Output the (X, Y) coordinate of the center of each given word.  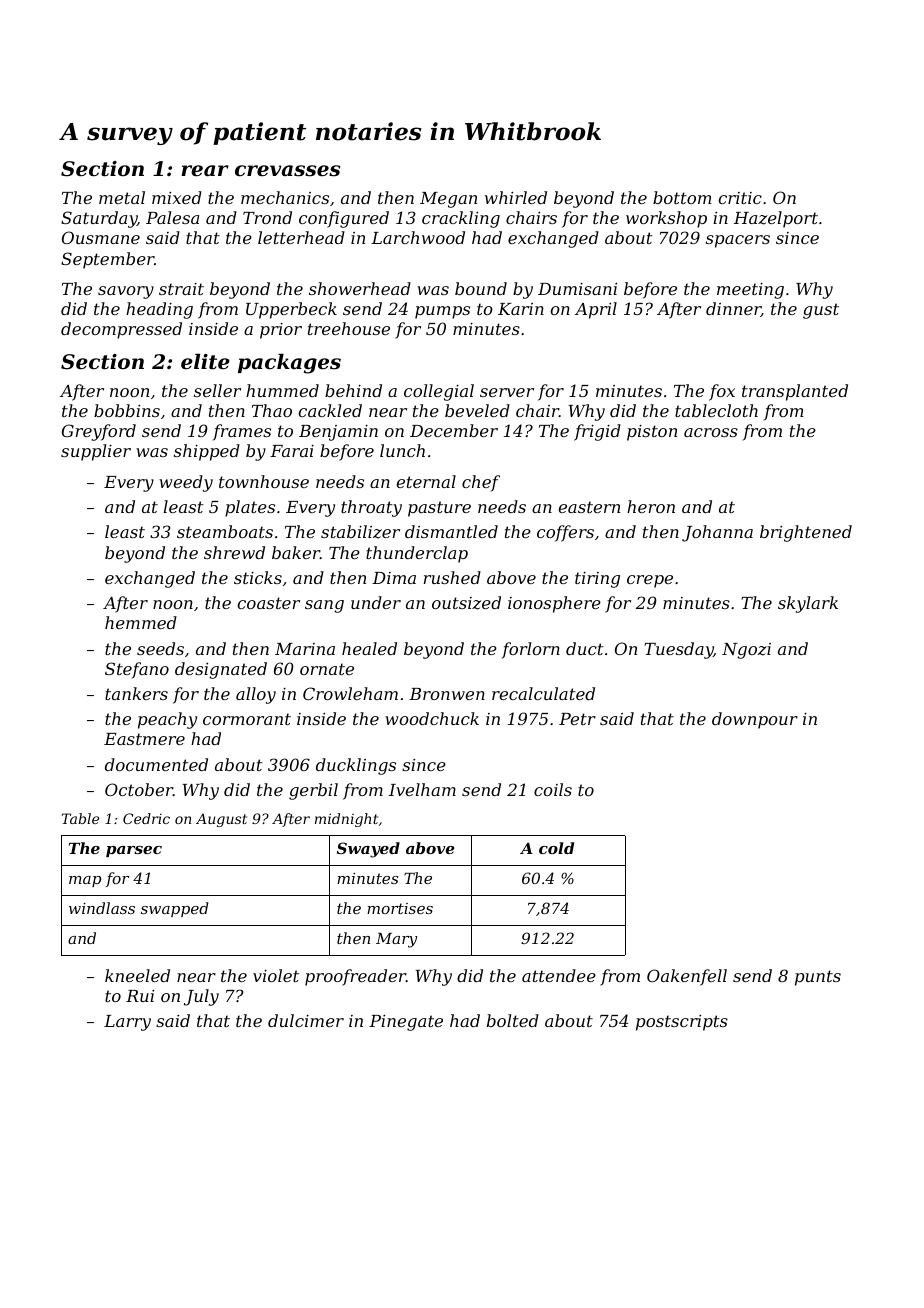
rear (205, 171)
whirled (516, 197)
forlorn (531, 650)
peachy (167, 720)
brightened (806, 533)
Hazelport (776, 219)
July (201, 997)
